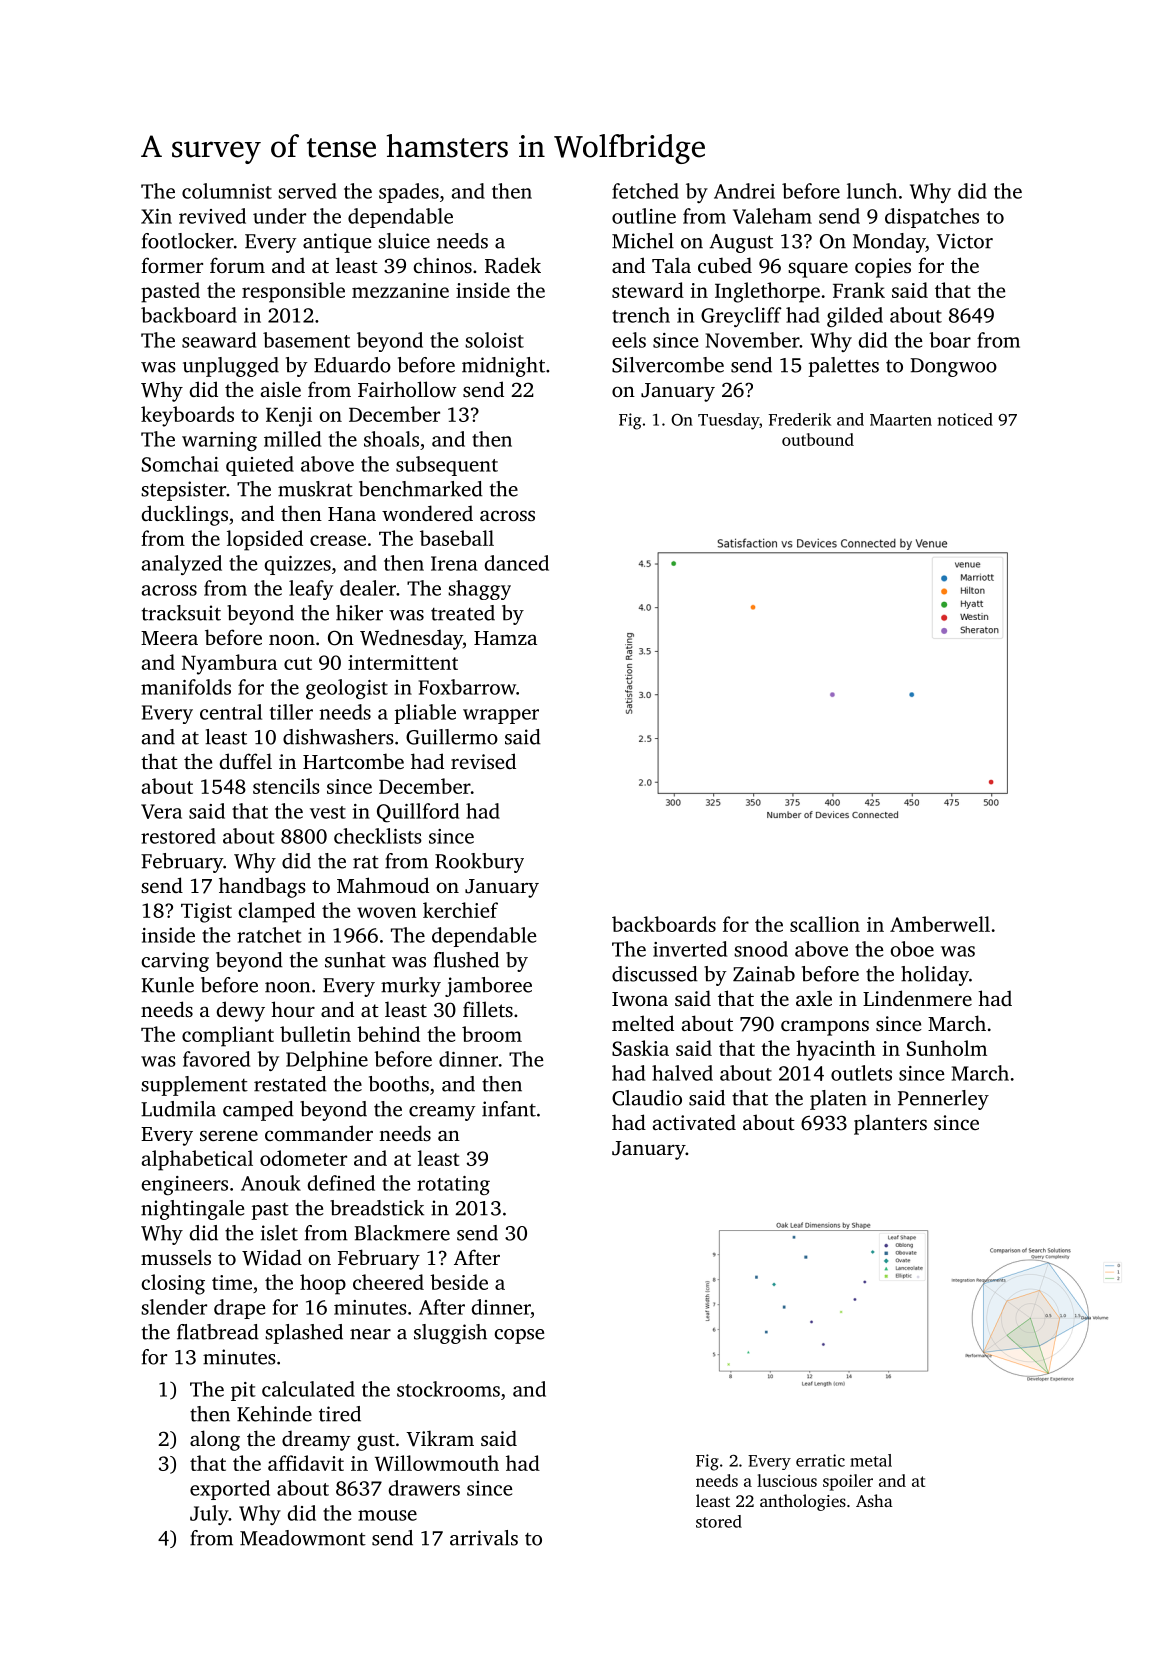  Describe the element at coordinates (517, 563) in the page. I see `danced` at that location.
